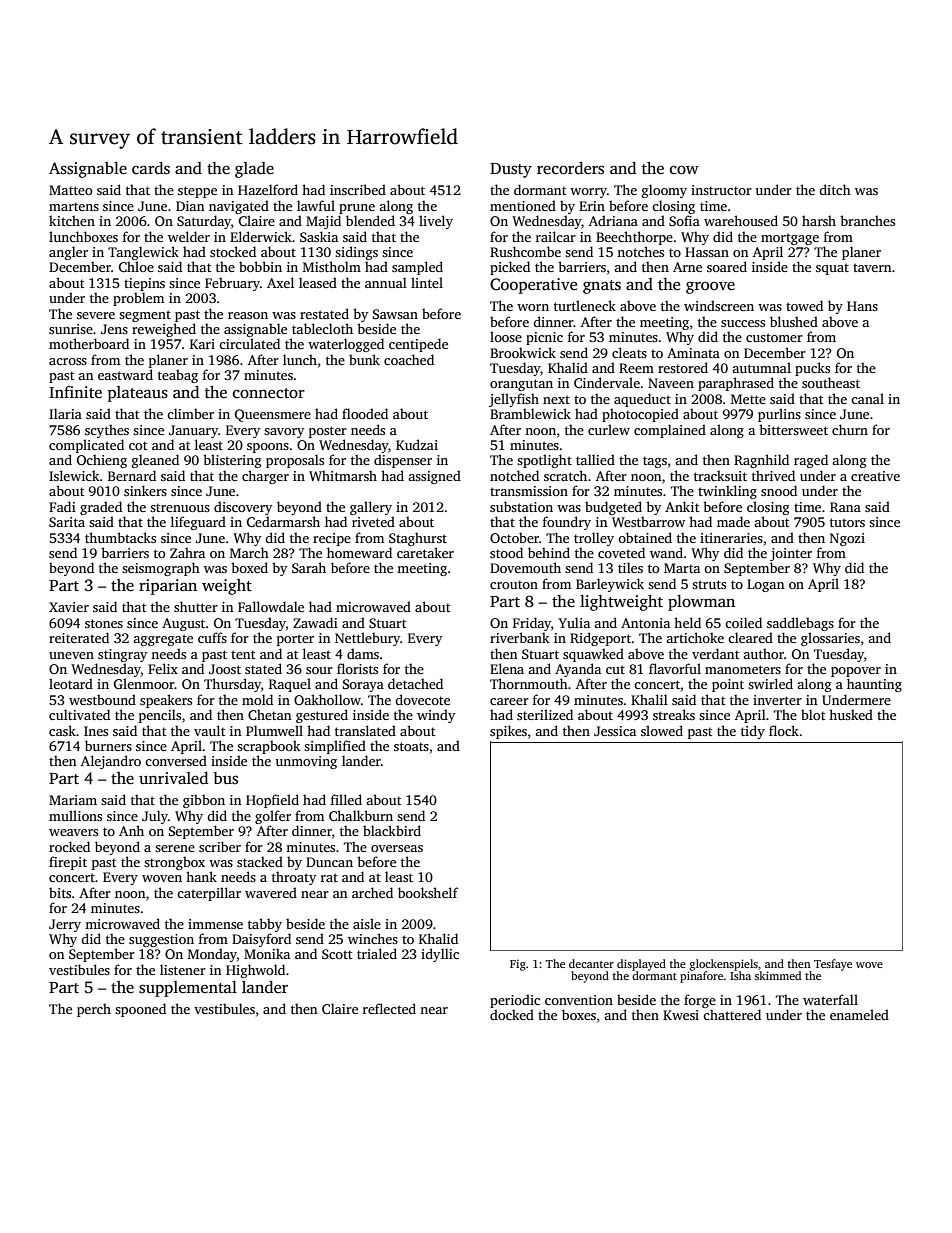 The height and width of the image is (1233, 952). What do you see at coordinates (163, 640) in the image?
I see `aggregate` at bounding box center [163, 640].
